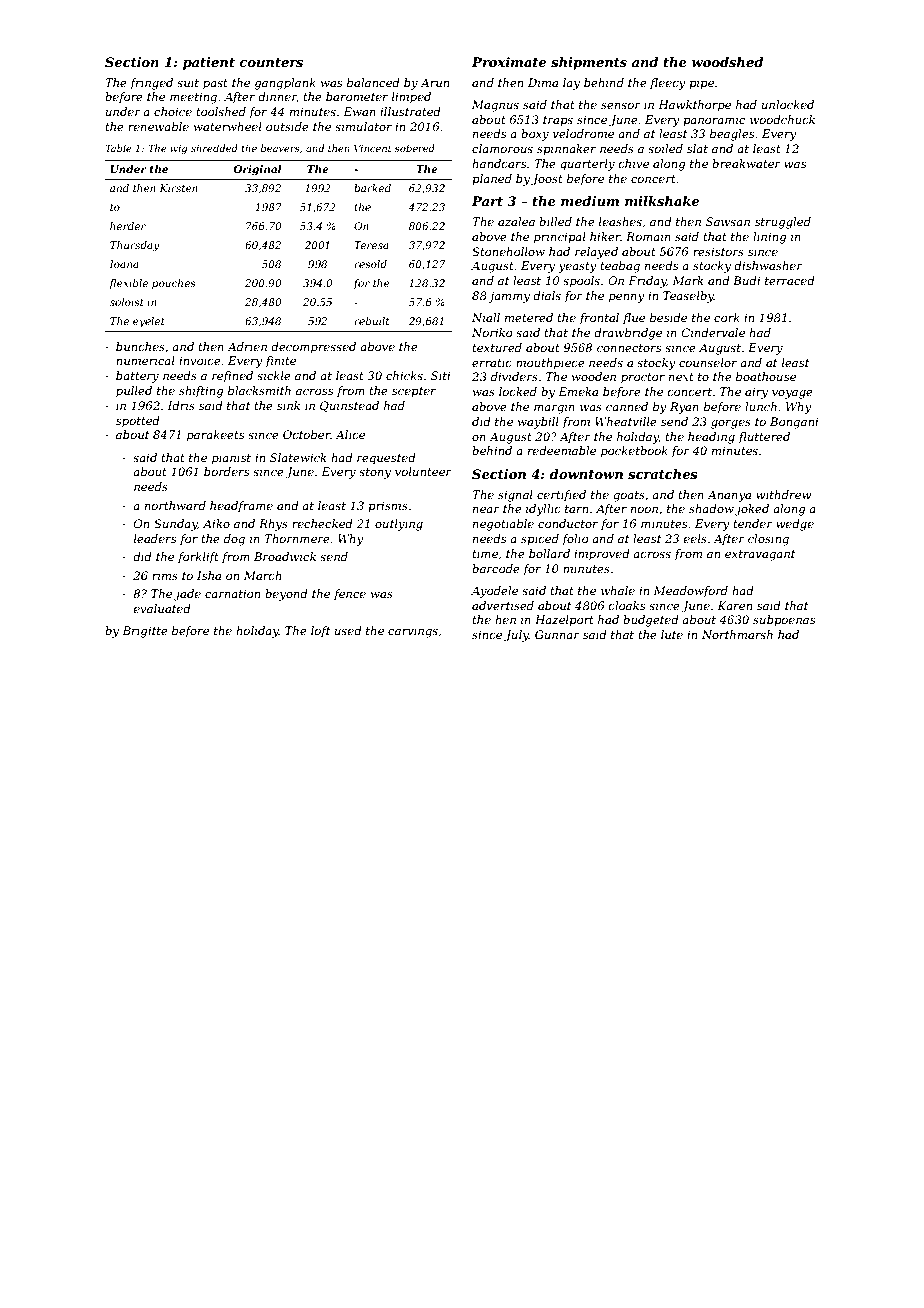  What do you see at coordinates (727, 62) in the screenshot?
I see `woodshed` at bounding box center [727, 62].
